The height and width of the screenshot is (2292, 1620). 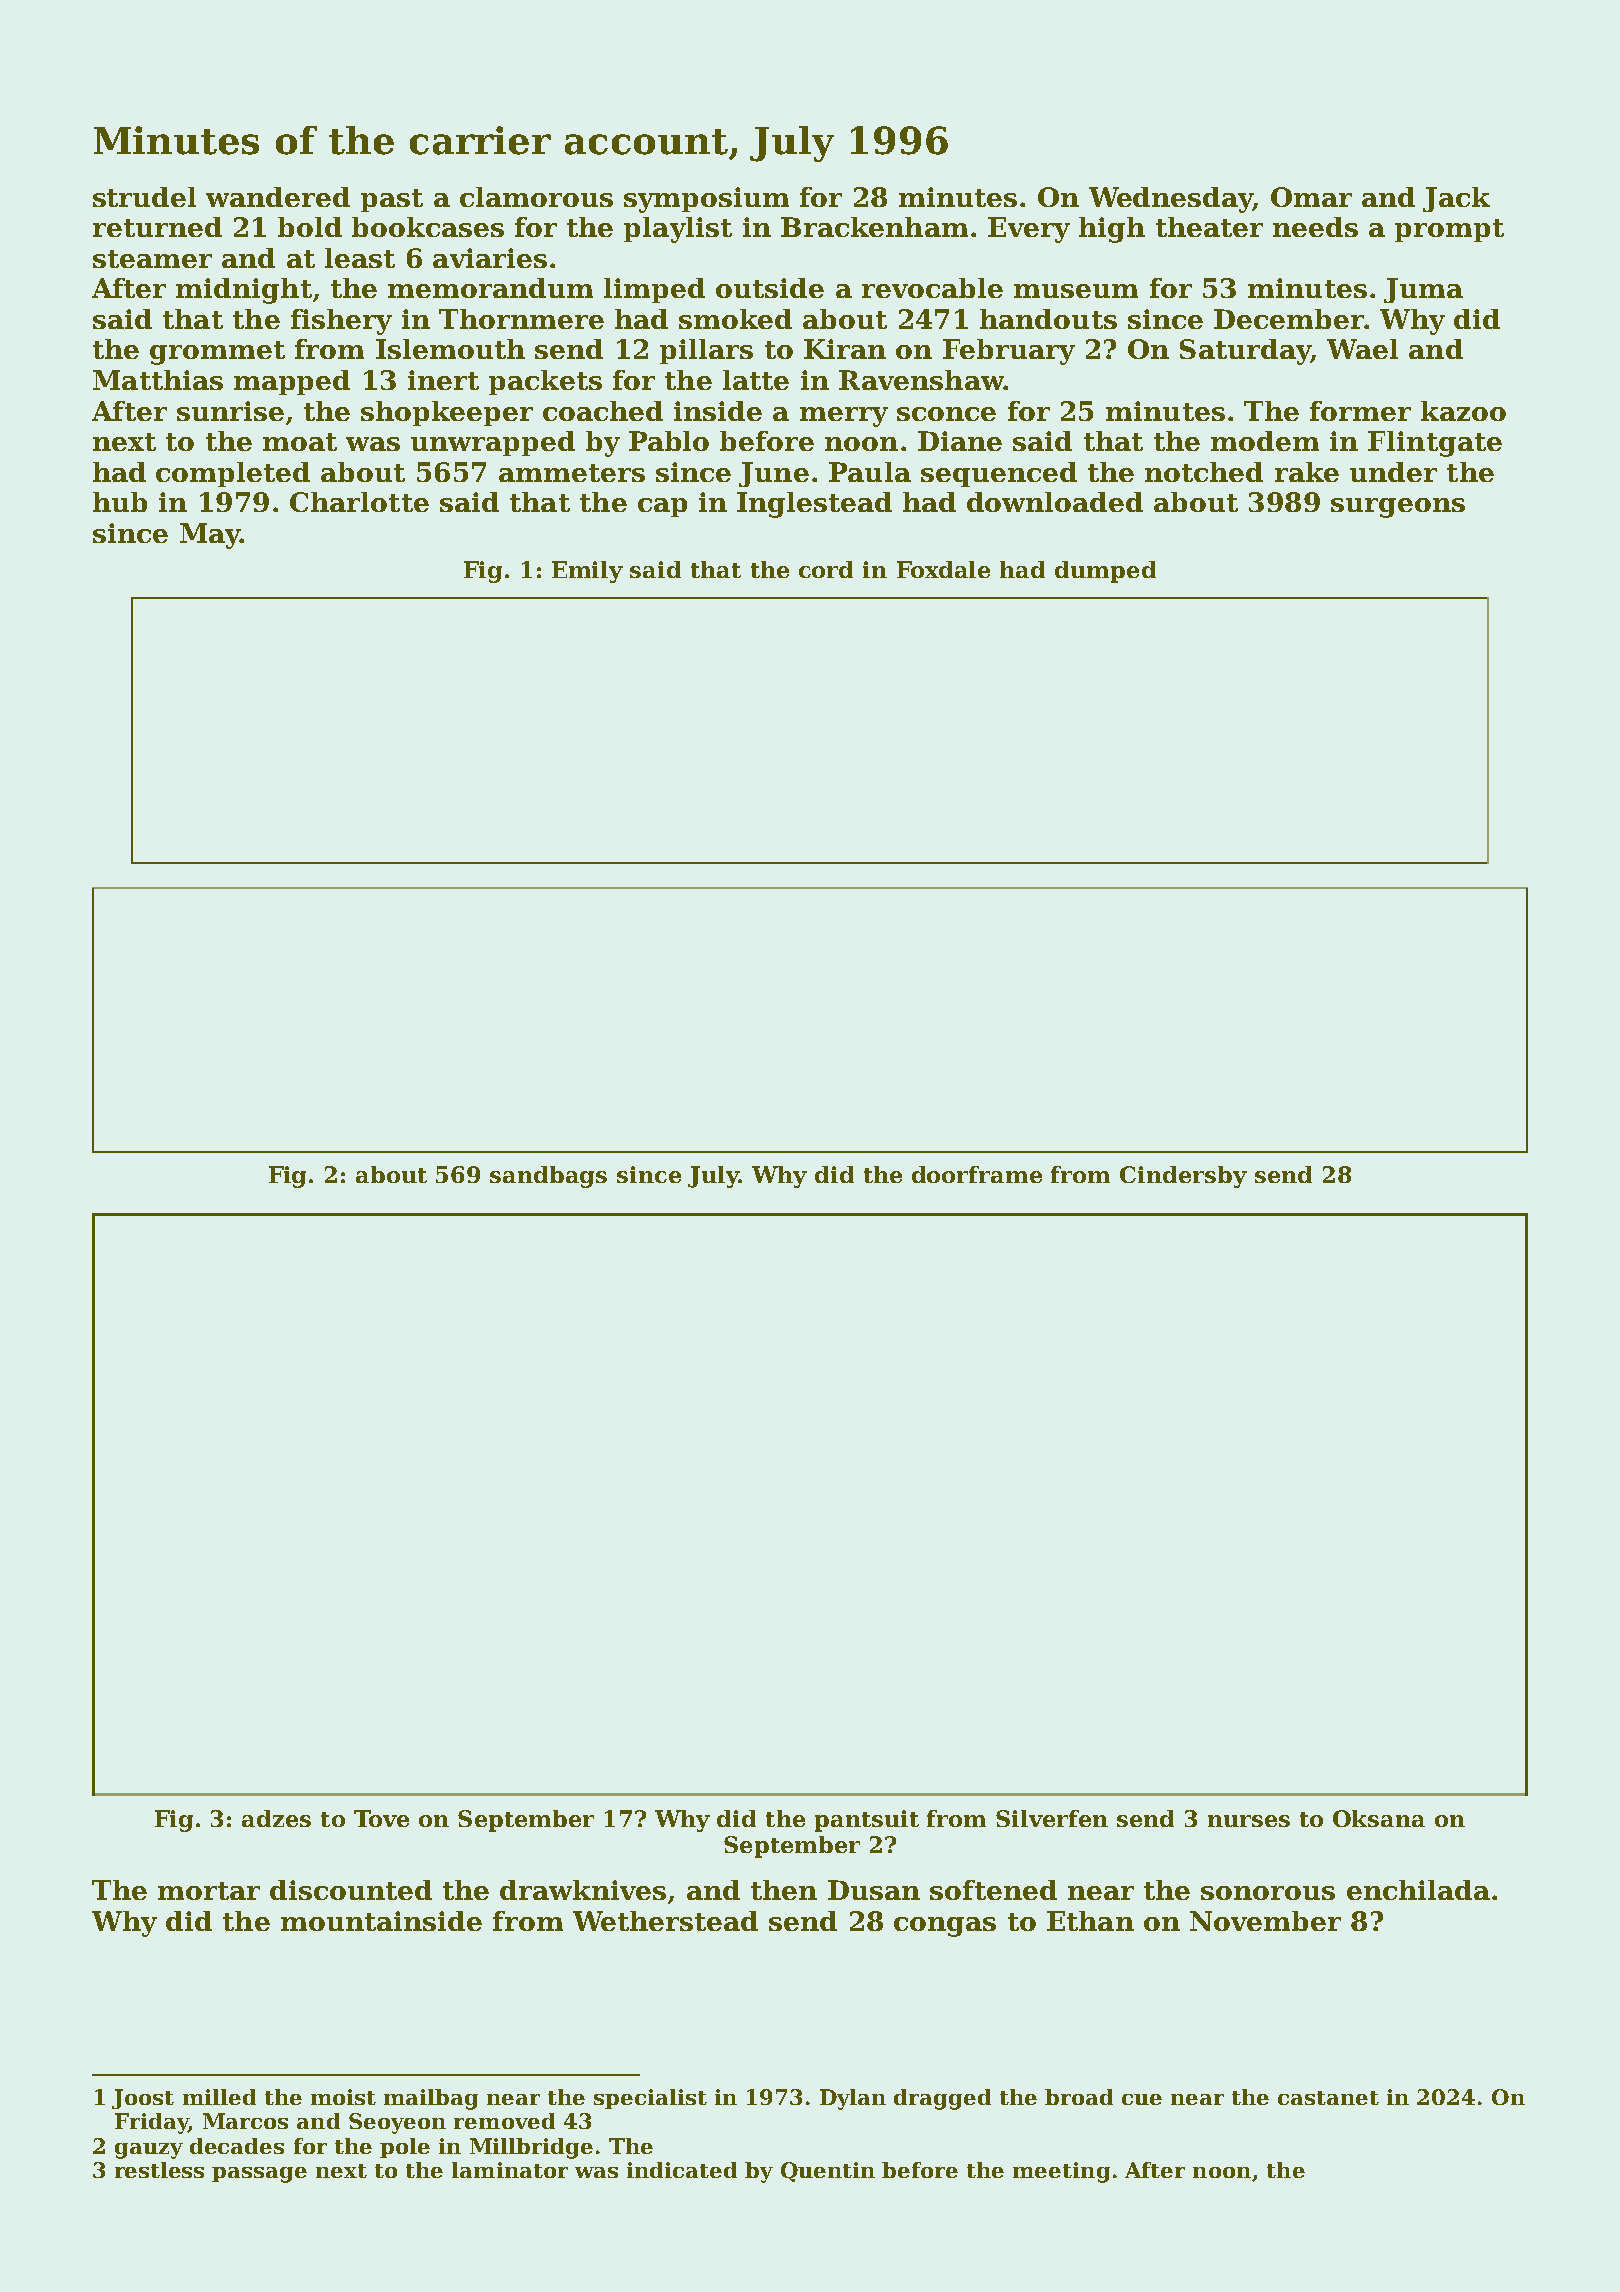 What do you see at coordinates (548, 1177) in the screenshot?
I see `sandbags` at bounding box center [548, 1177].
